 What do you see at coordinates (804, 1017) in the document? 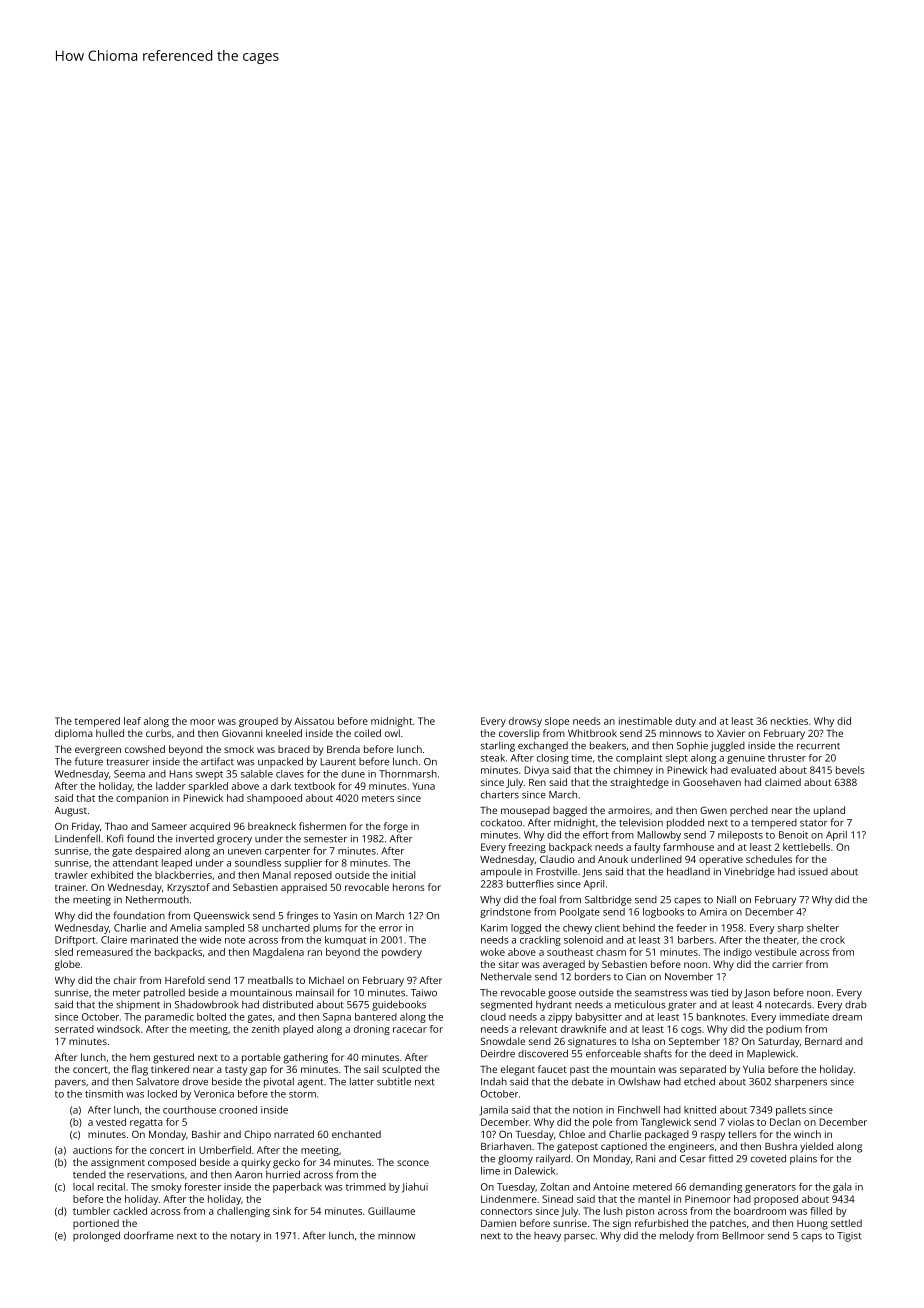
I see `immediate` at bounding box center [804, 1017].
